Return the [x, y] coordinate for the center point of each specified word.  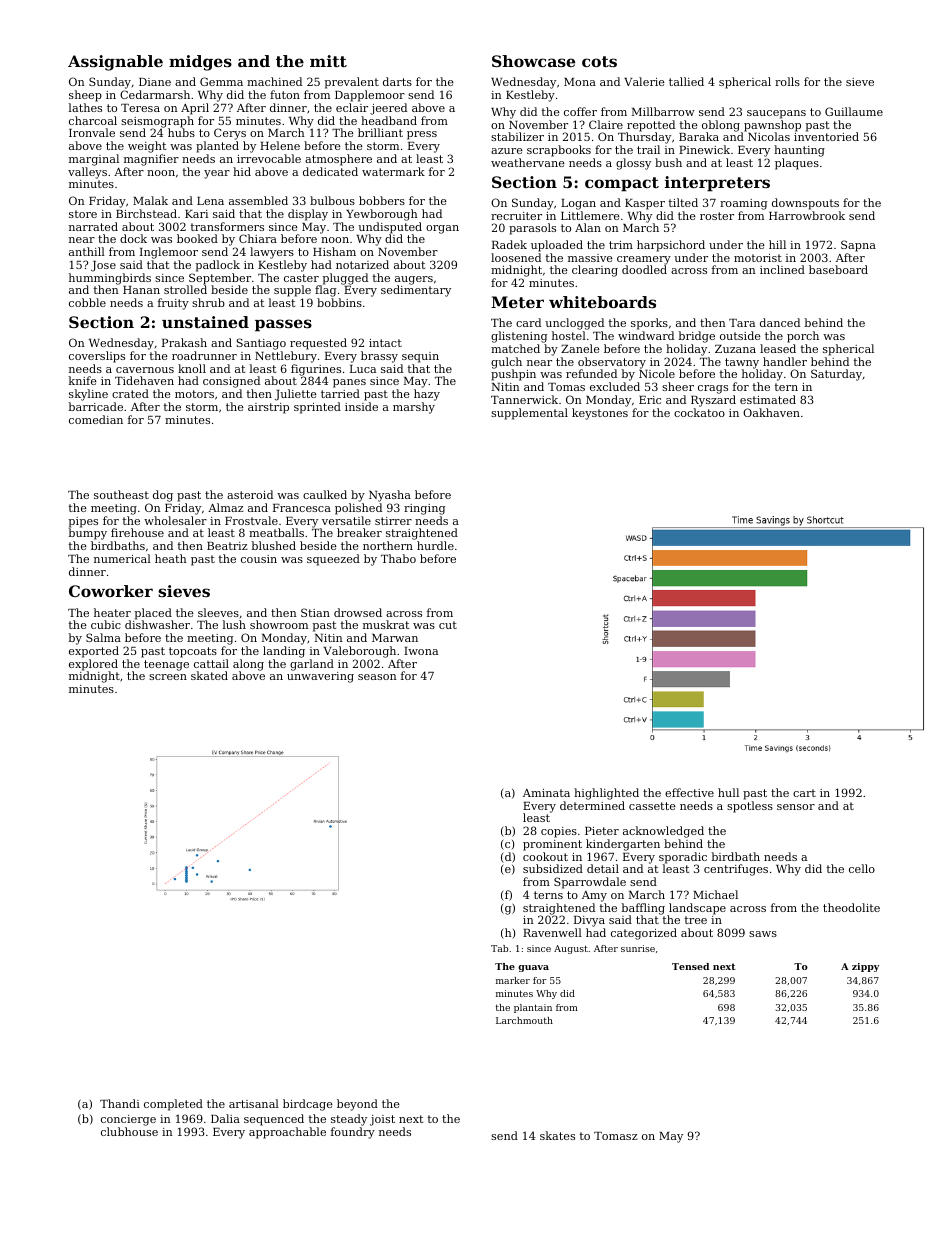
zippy [865, 967]
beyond [357, 1105]
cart [804, 793]
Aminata [546, 793]
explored [93, 665]
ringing [424, 509]
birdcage [308, 1105]
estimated [768, 399]
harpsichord [671, 246]
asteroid [250, 494]
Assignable [115, 63]
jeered [388, 109]
